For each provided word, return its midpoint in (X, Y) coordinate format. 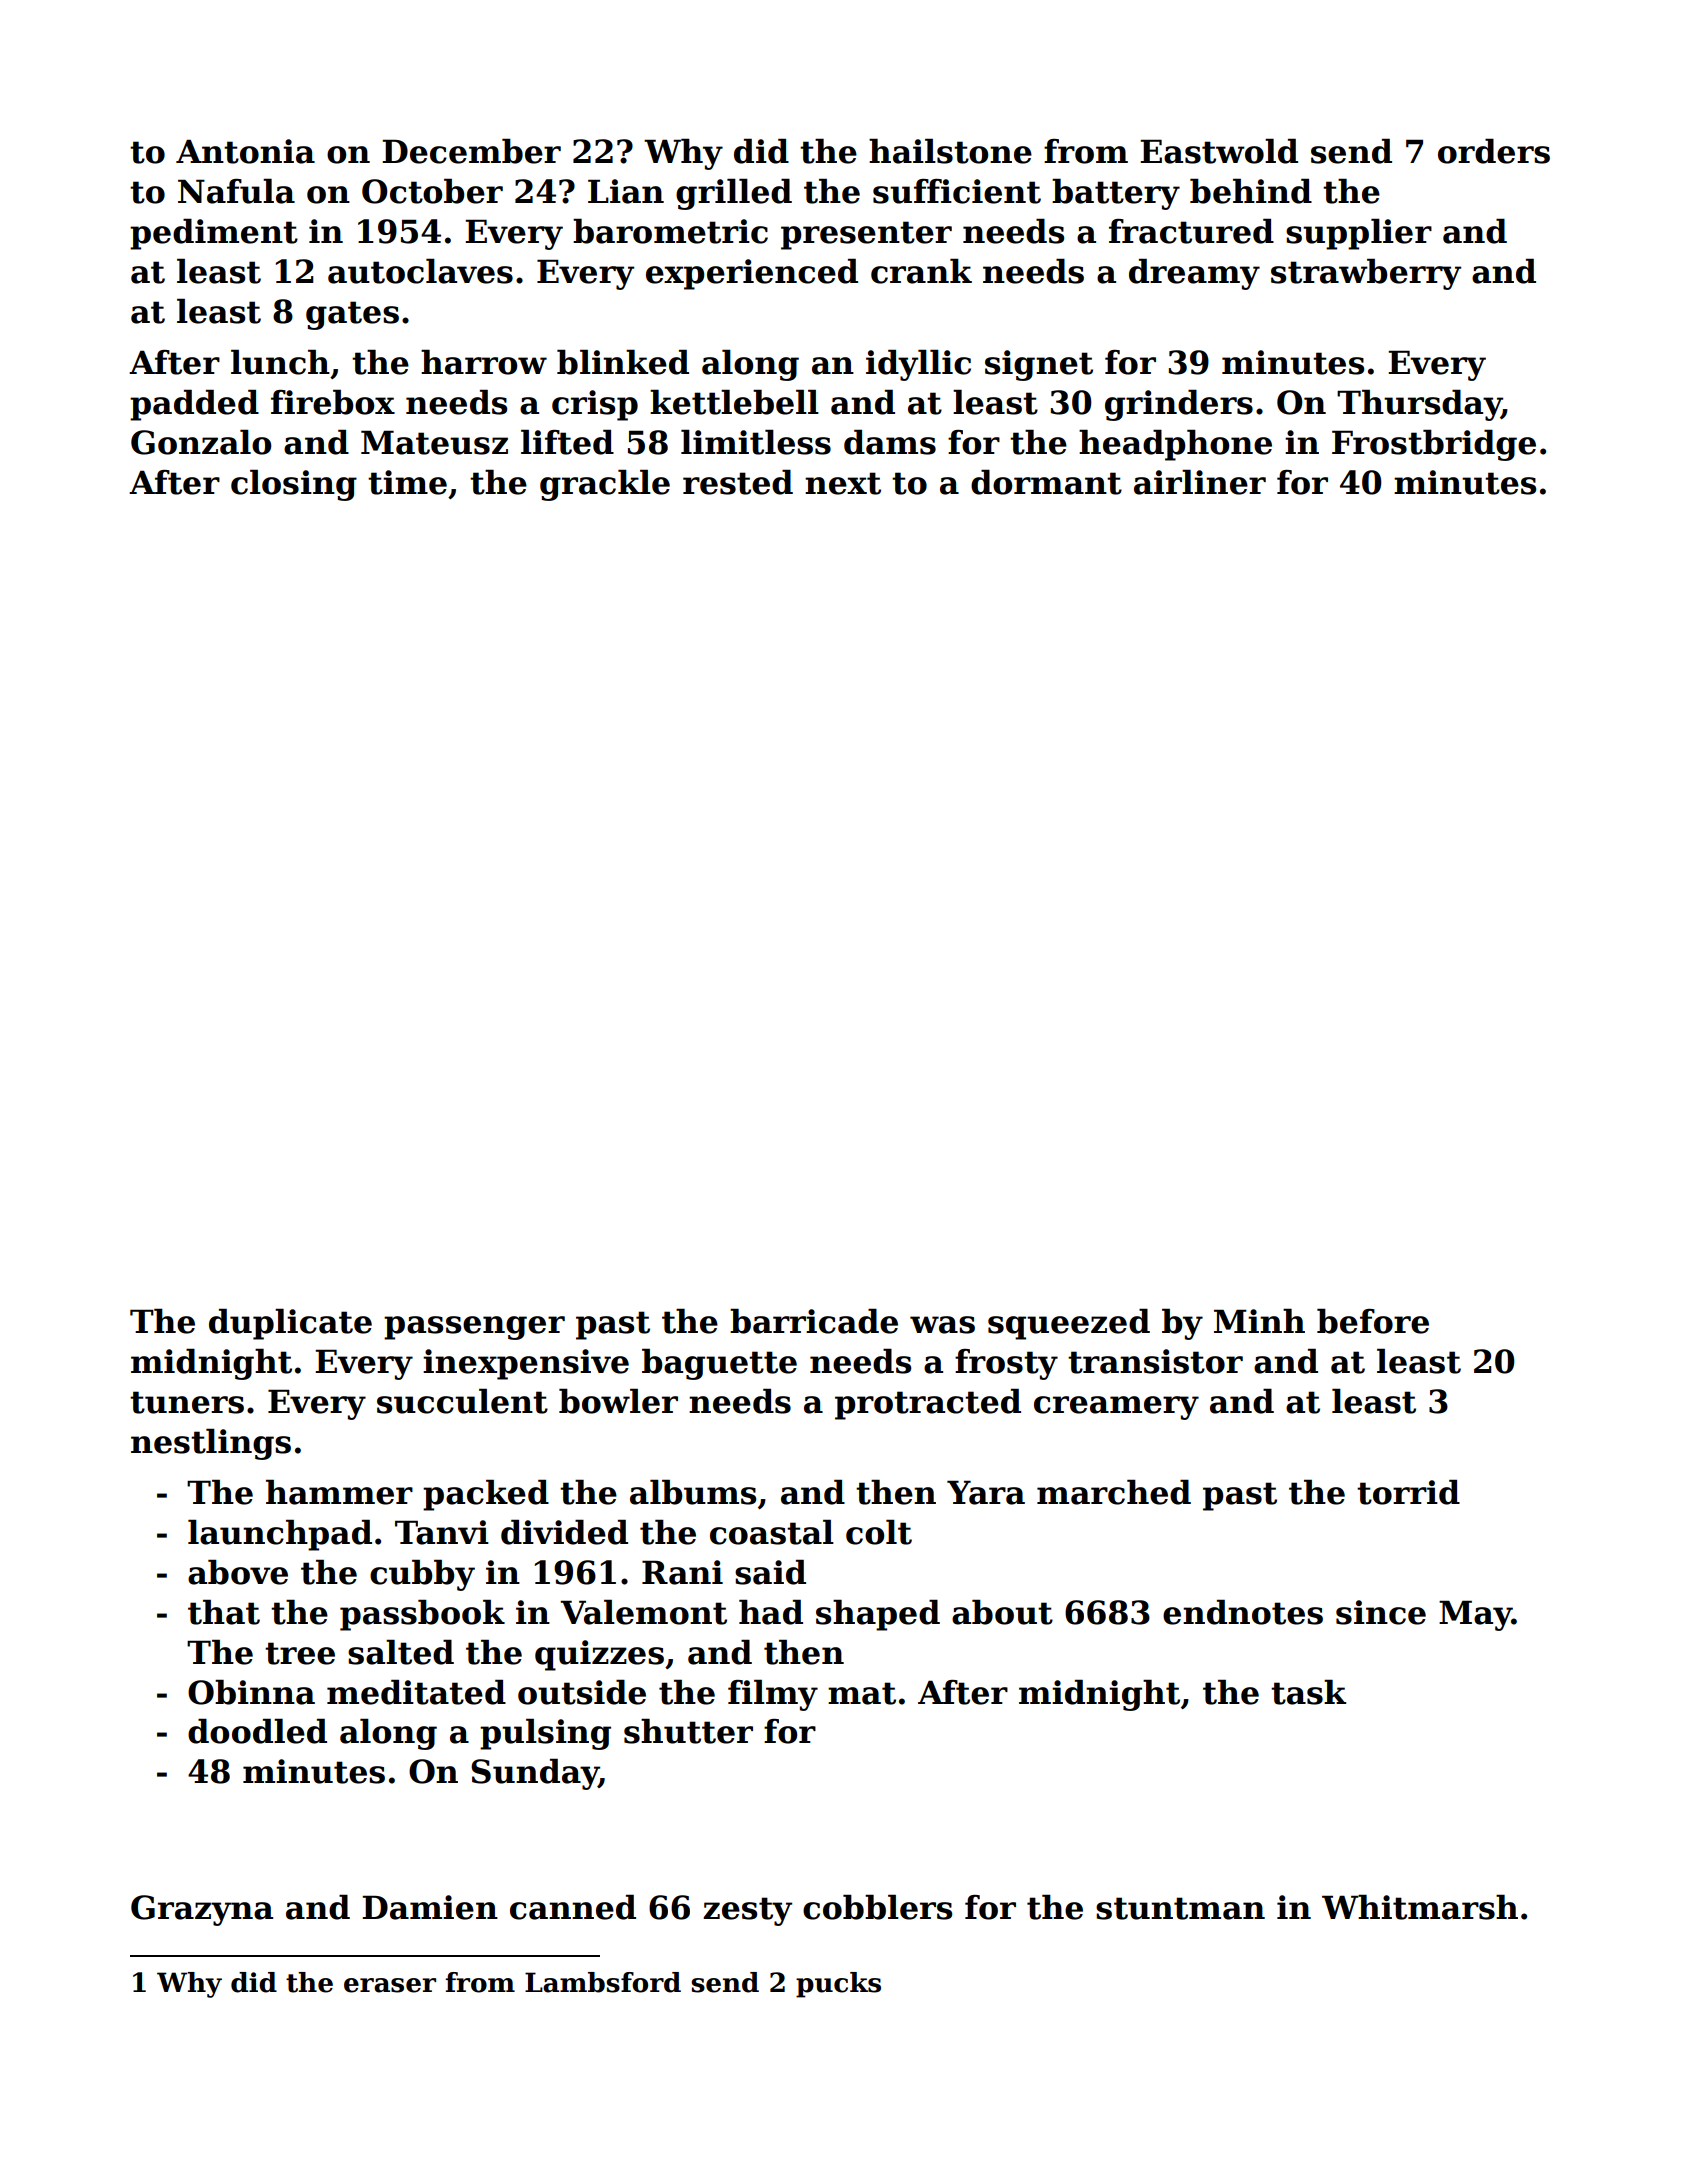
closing (294, 485)
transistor (1155, 1361)
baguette (719, 1364)
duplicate (290, 1324)
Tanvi (442, 1532)
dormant (1046, 482)
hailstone (950, 151)
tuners (187, 1402)
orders (1494, 151)
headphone (1175, 445)
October (432, 191)
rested (738, 482)
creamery (1116, 1408)
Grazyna (202, 1910)
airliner (1200, 482)
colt (879, 1532)
